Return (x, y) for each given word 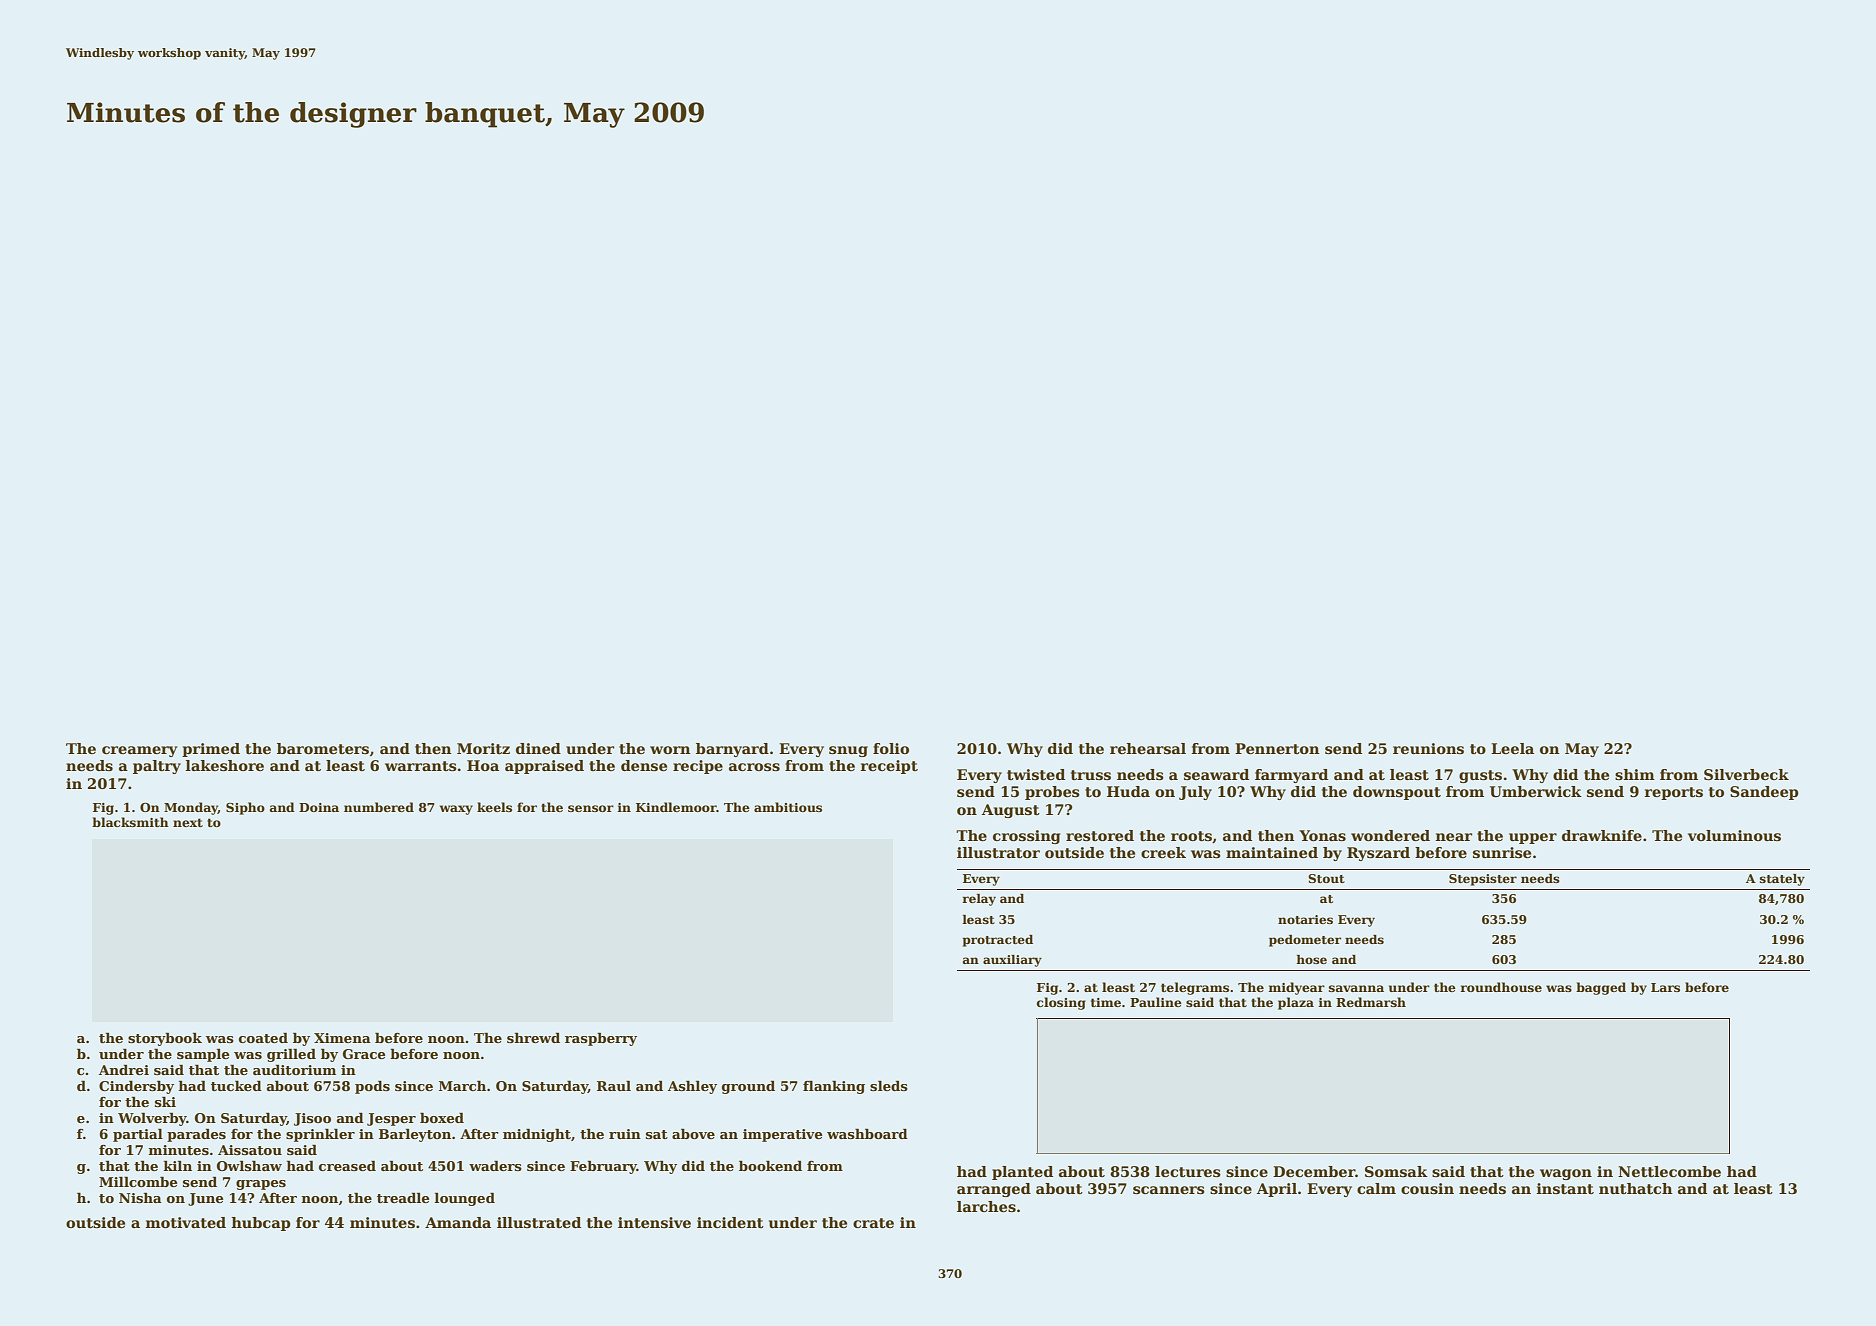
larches (986, 1206)
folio (891, 748)
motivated (186, 1222)
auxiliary (1012, 961)
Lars (1665, 987)
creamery (139, 751)
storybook (165, 1039)
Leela (1512, 748)
